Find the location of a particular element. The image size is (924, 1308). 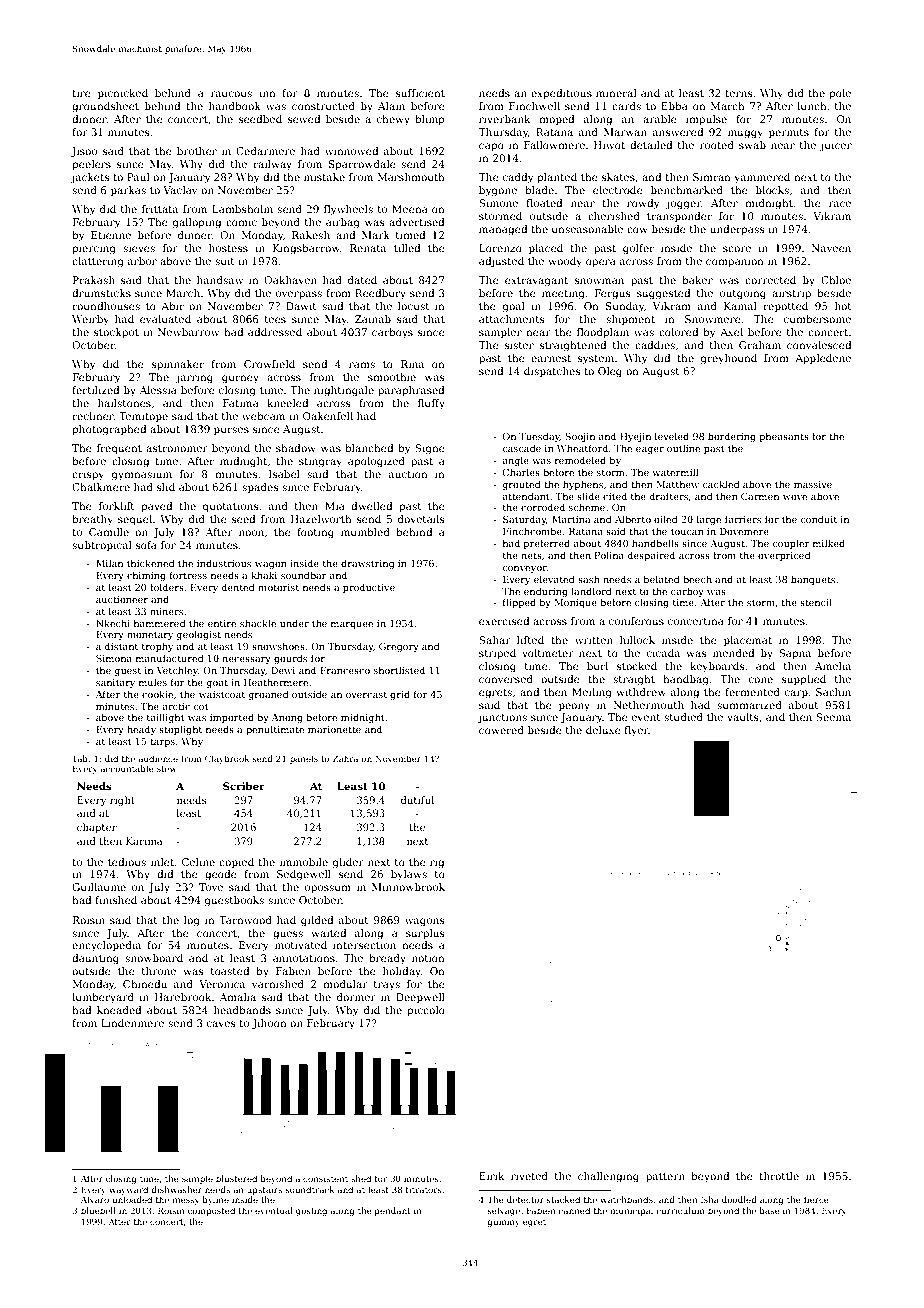

eager is located at coordinates (650, 450).
